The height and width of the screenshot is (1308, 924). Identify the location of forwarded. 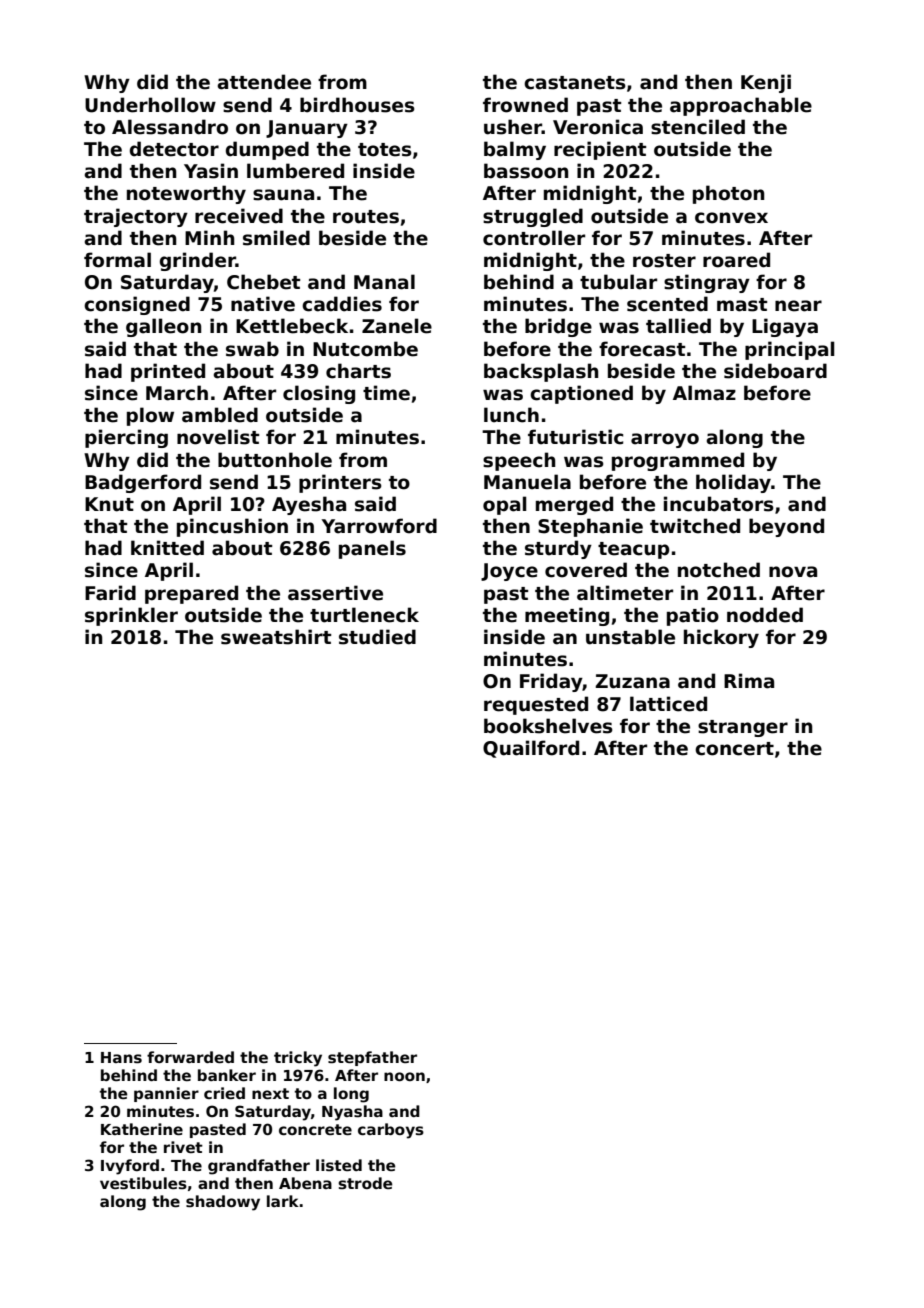
(190, 1057).
